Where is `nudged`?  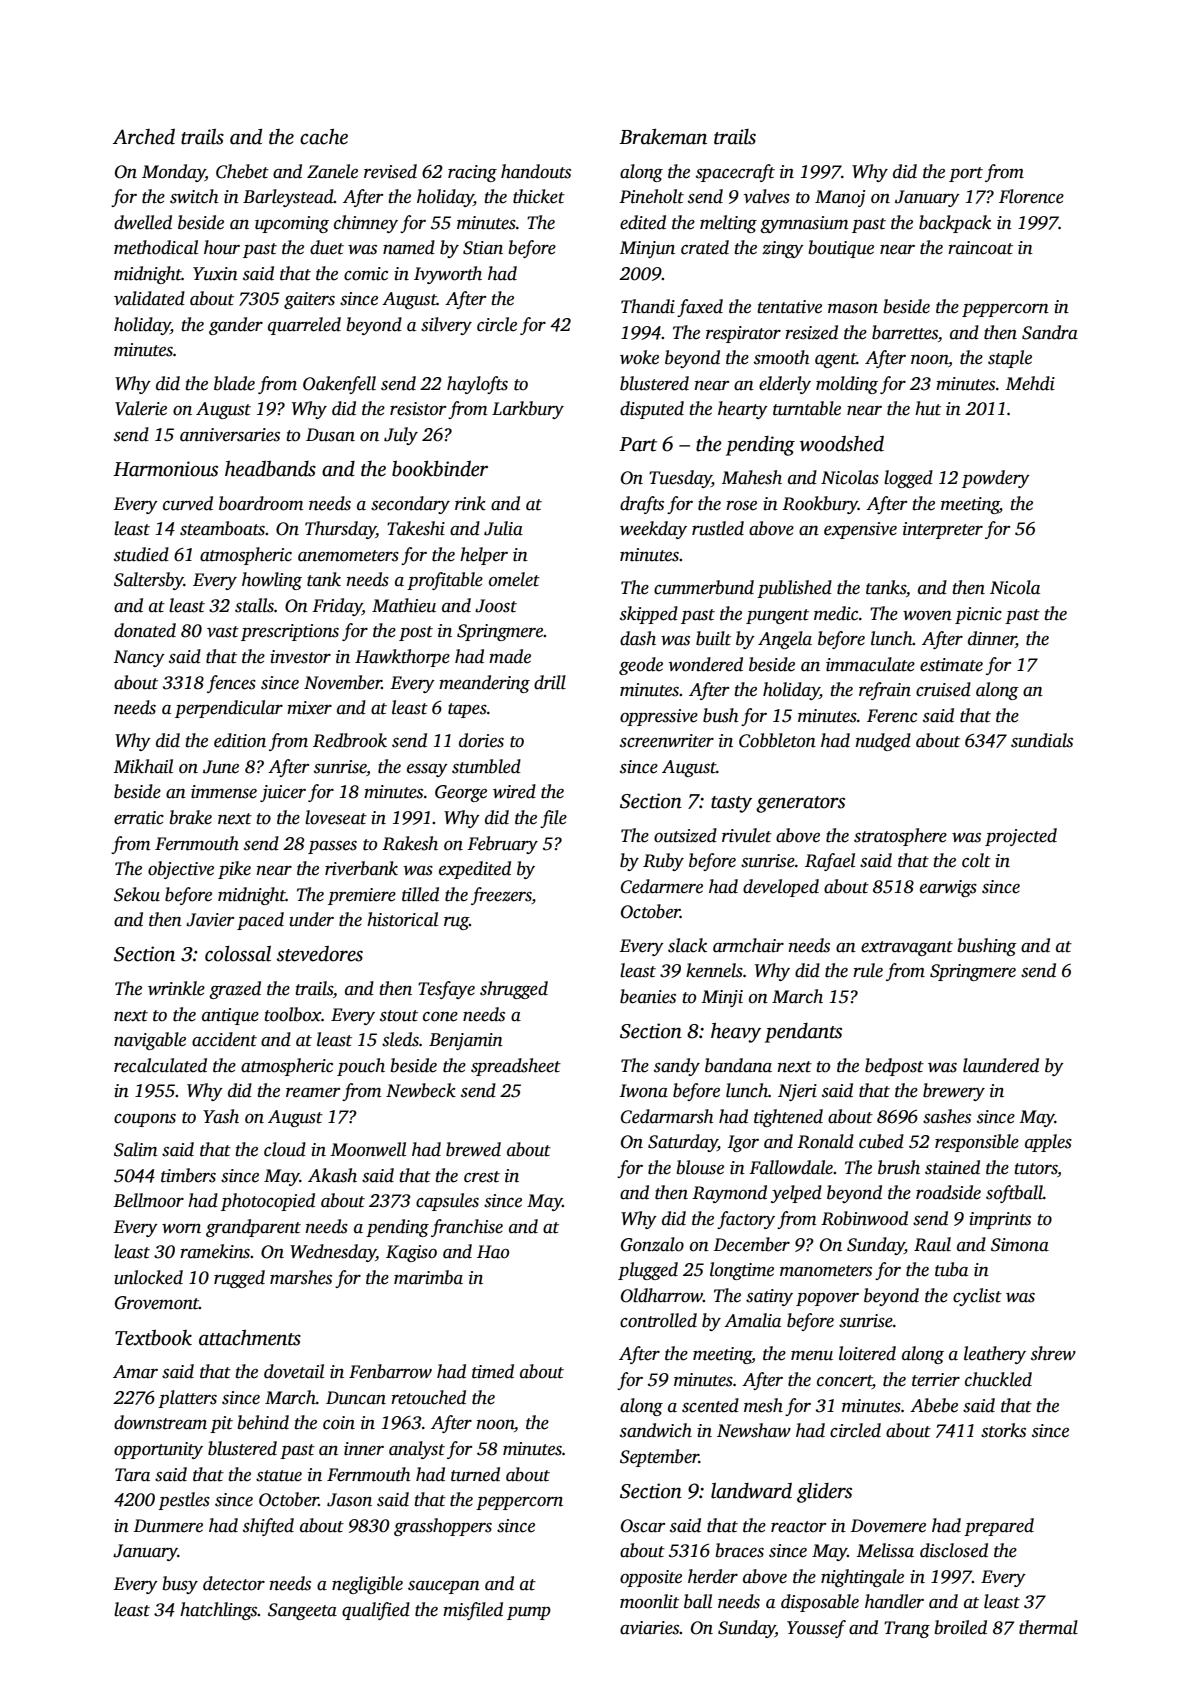 nudged is located at coordinates (883, 742).
